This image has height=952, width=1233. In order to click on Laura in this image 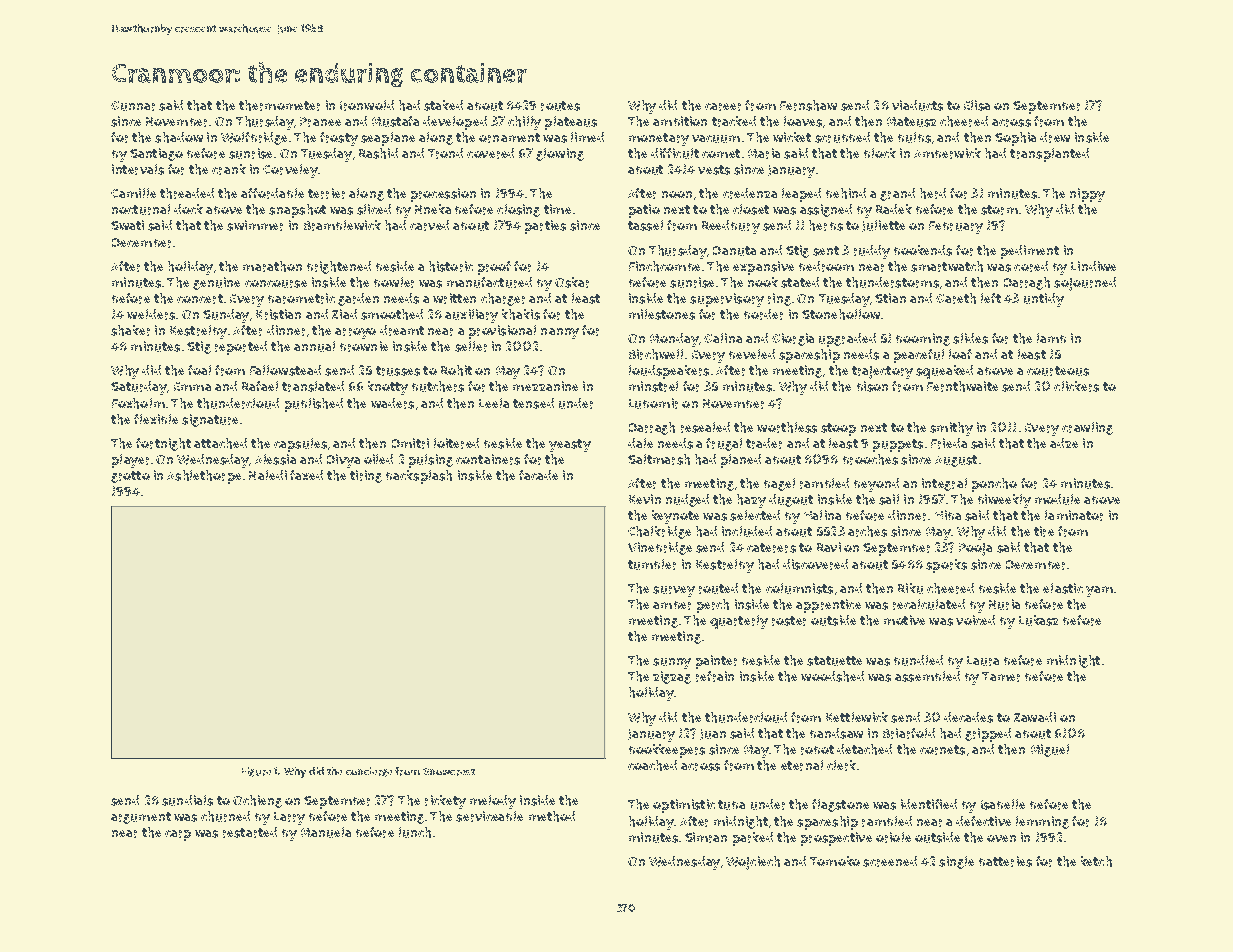, I will do `click(983, 661)`.
